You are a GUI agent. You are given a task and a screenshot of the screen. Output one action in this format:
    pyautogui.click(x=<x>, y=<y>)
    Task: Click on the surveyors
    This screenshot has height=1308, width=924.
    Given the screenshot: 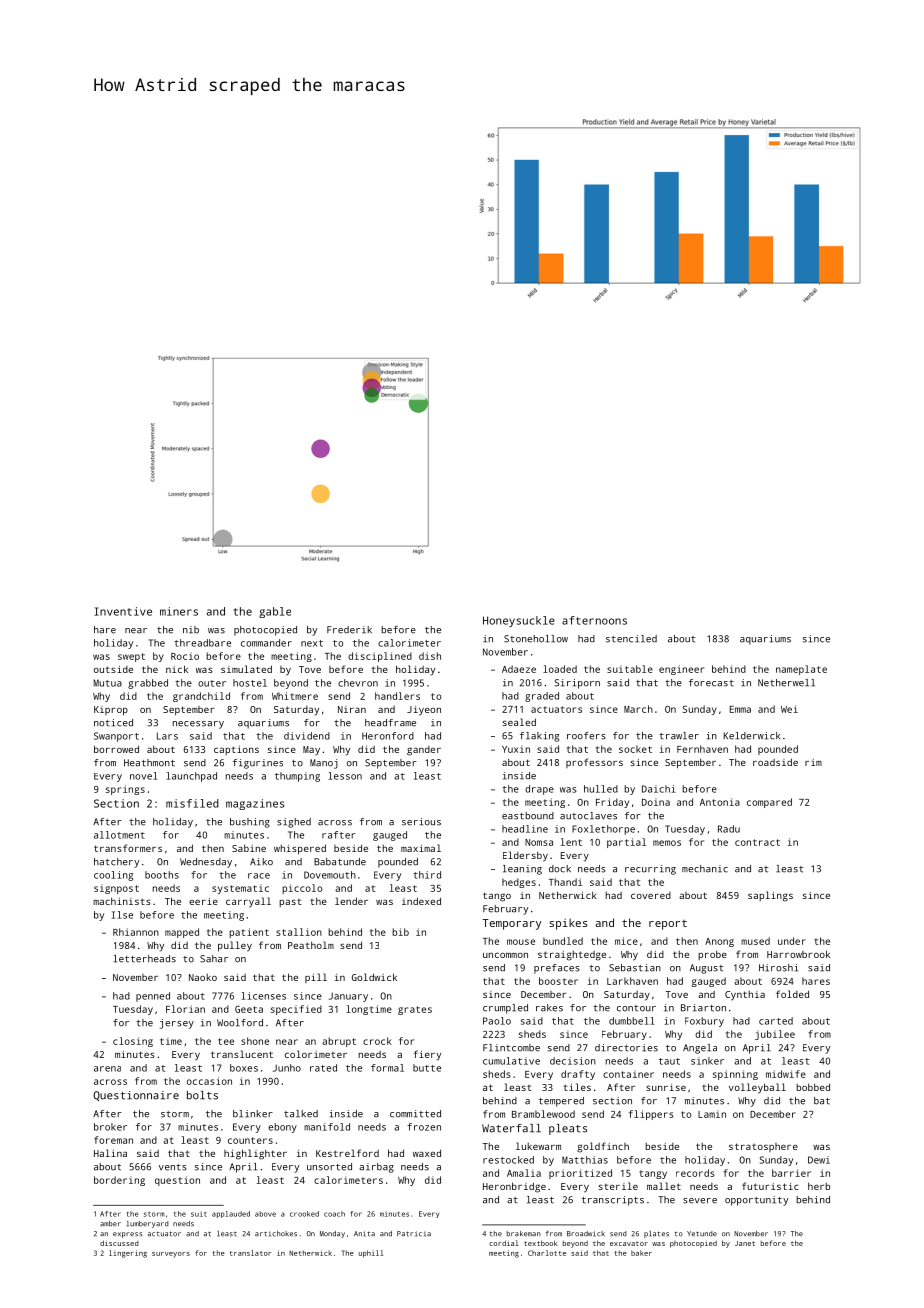 What is the action you would take?
    pyautogui.click(x=171, y=1255)
